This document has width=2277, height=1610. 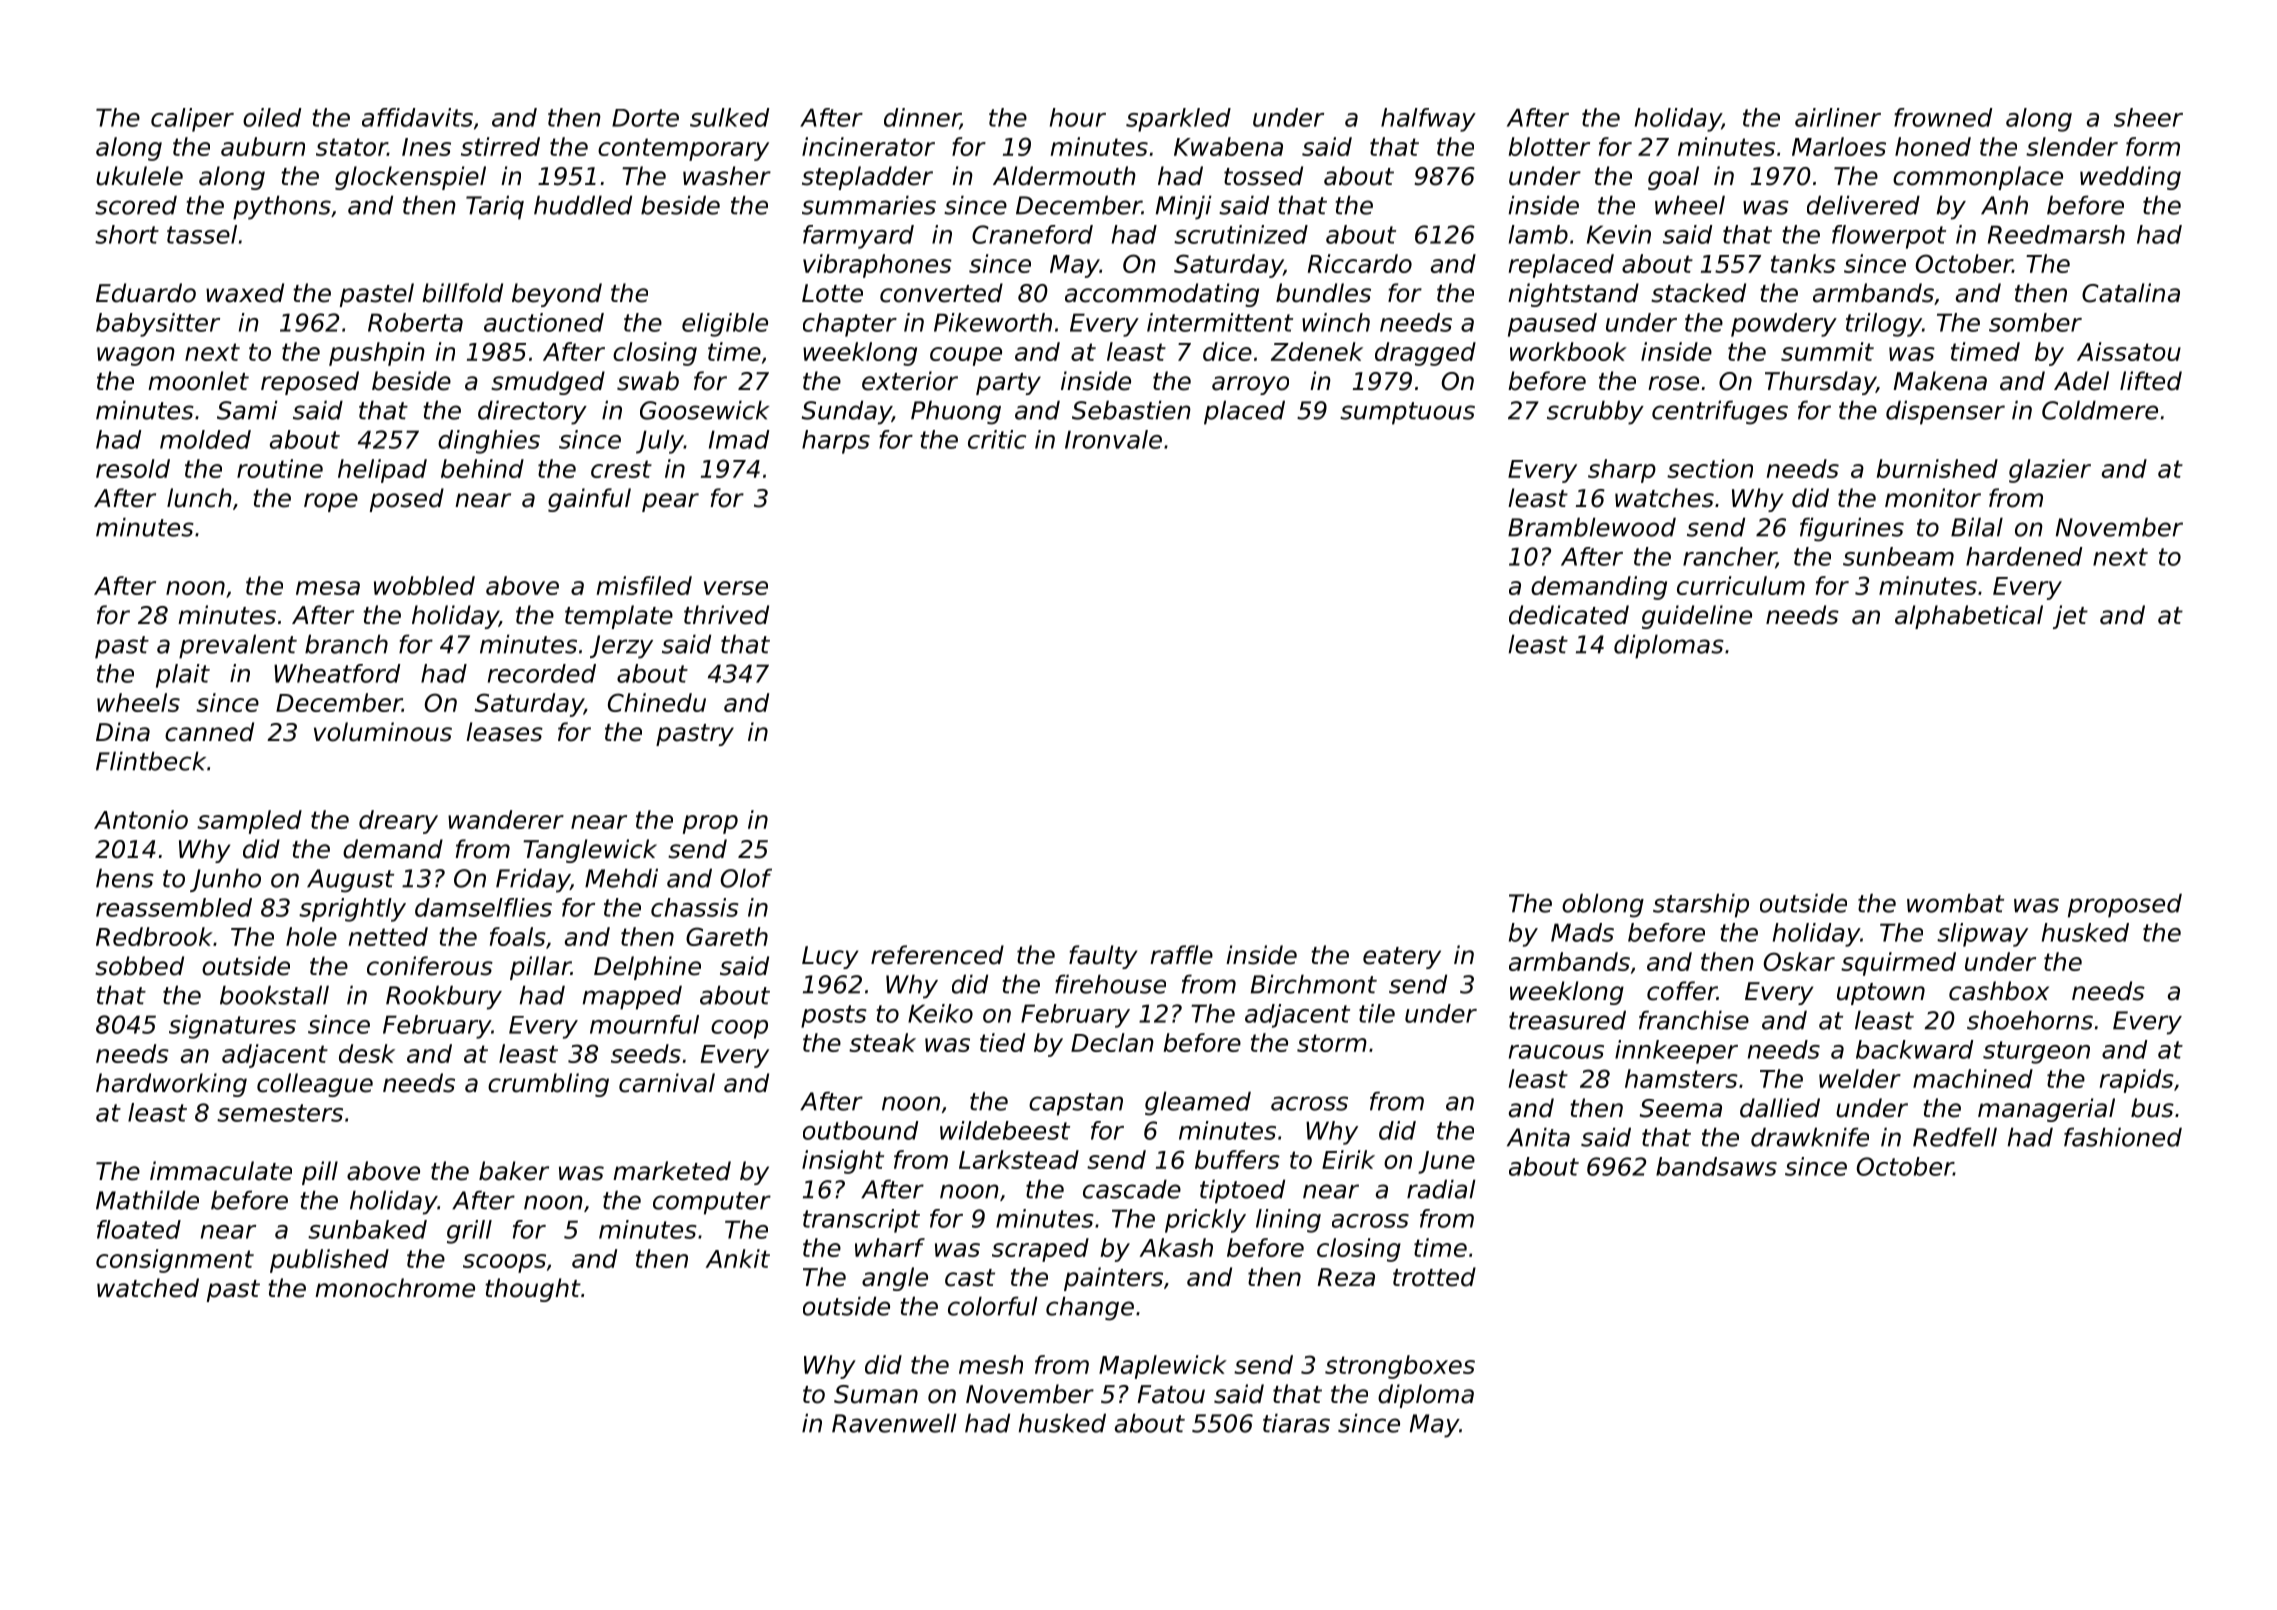 I want to click on curriculum, so click(x=1741, y=585).
